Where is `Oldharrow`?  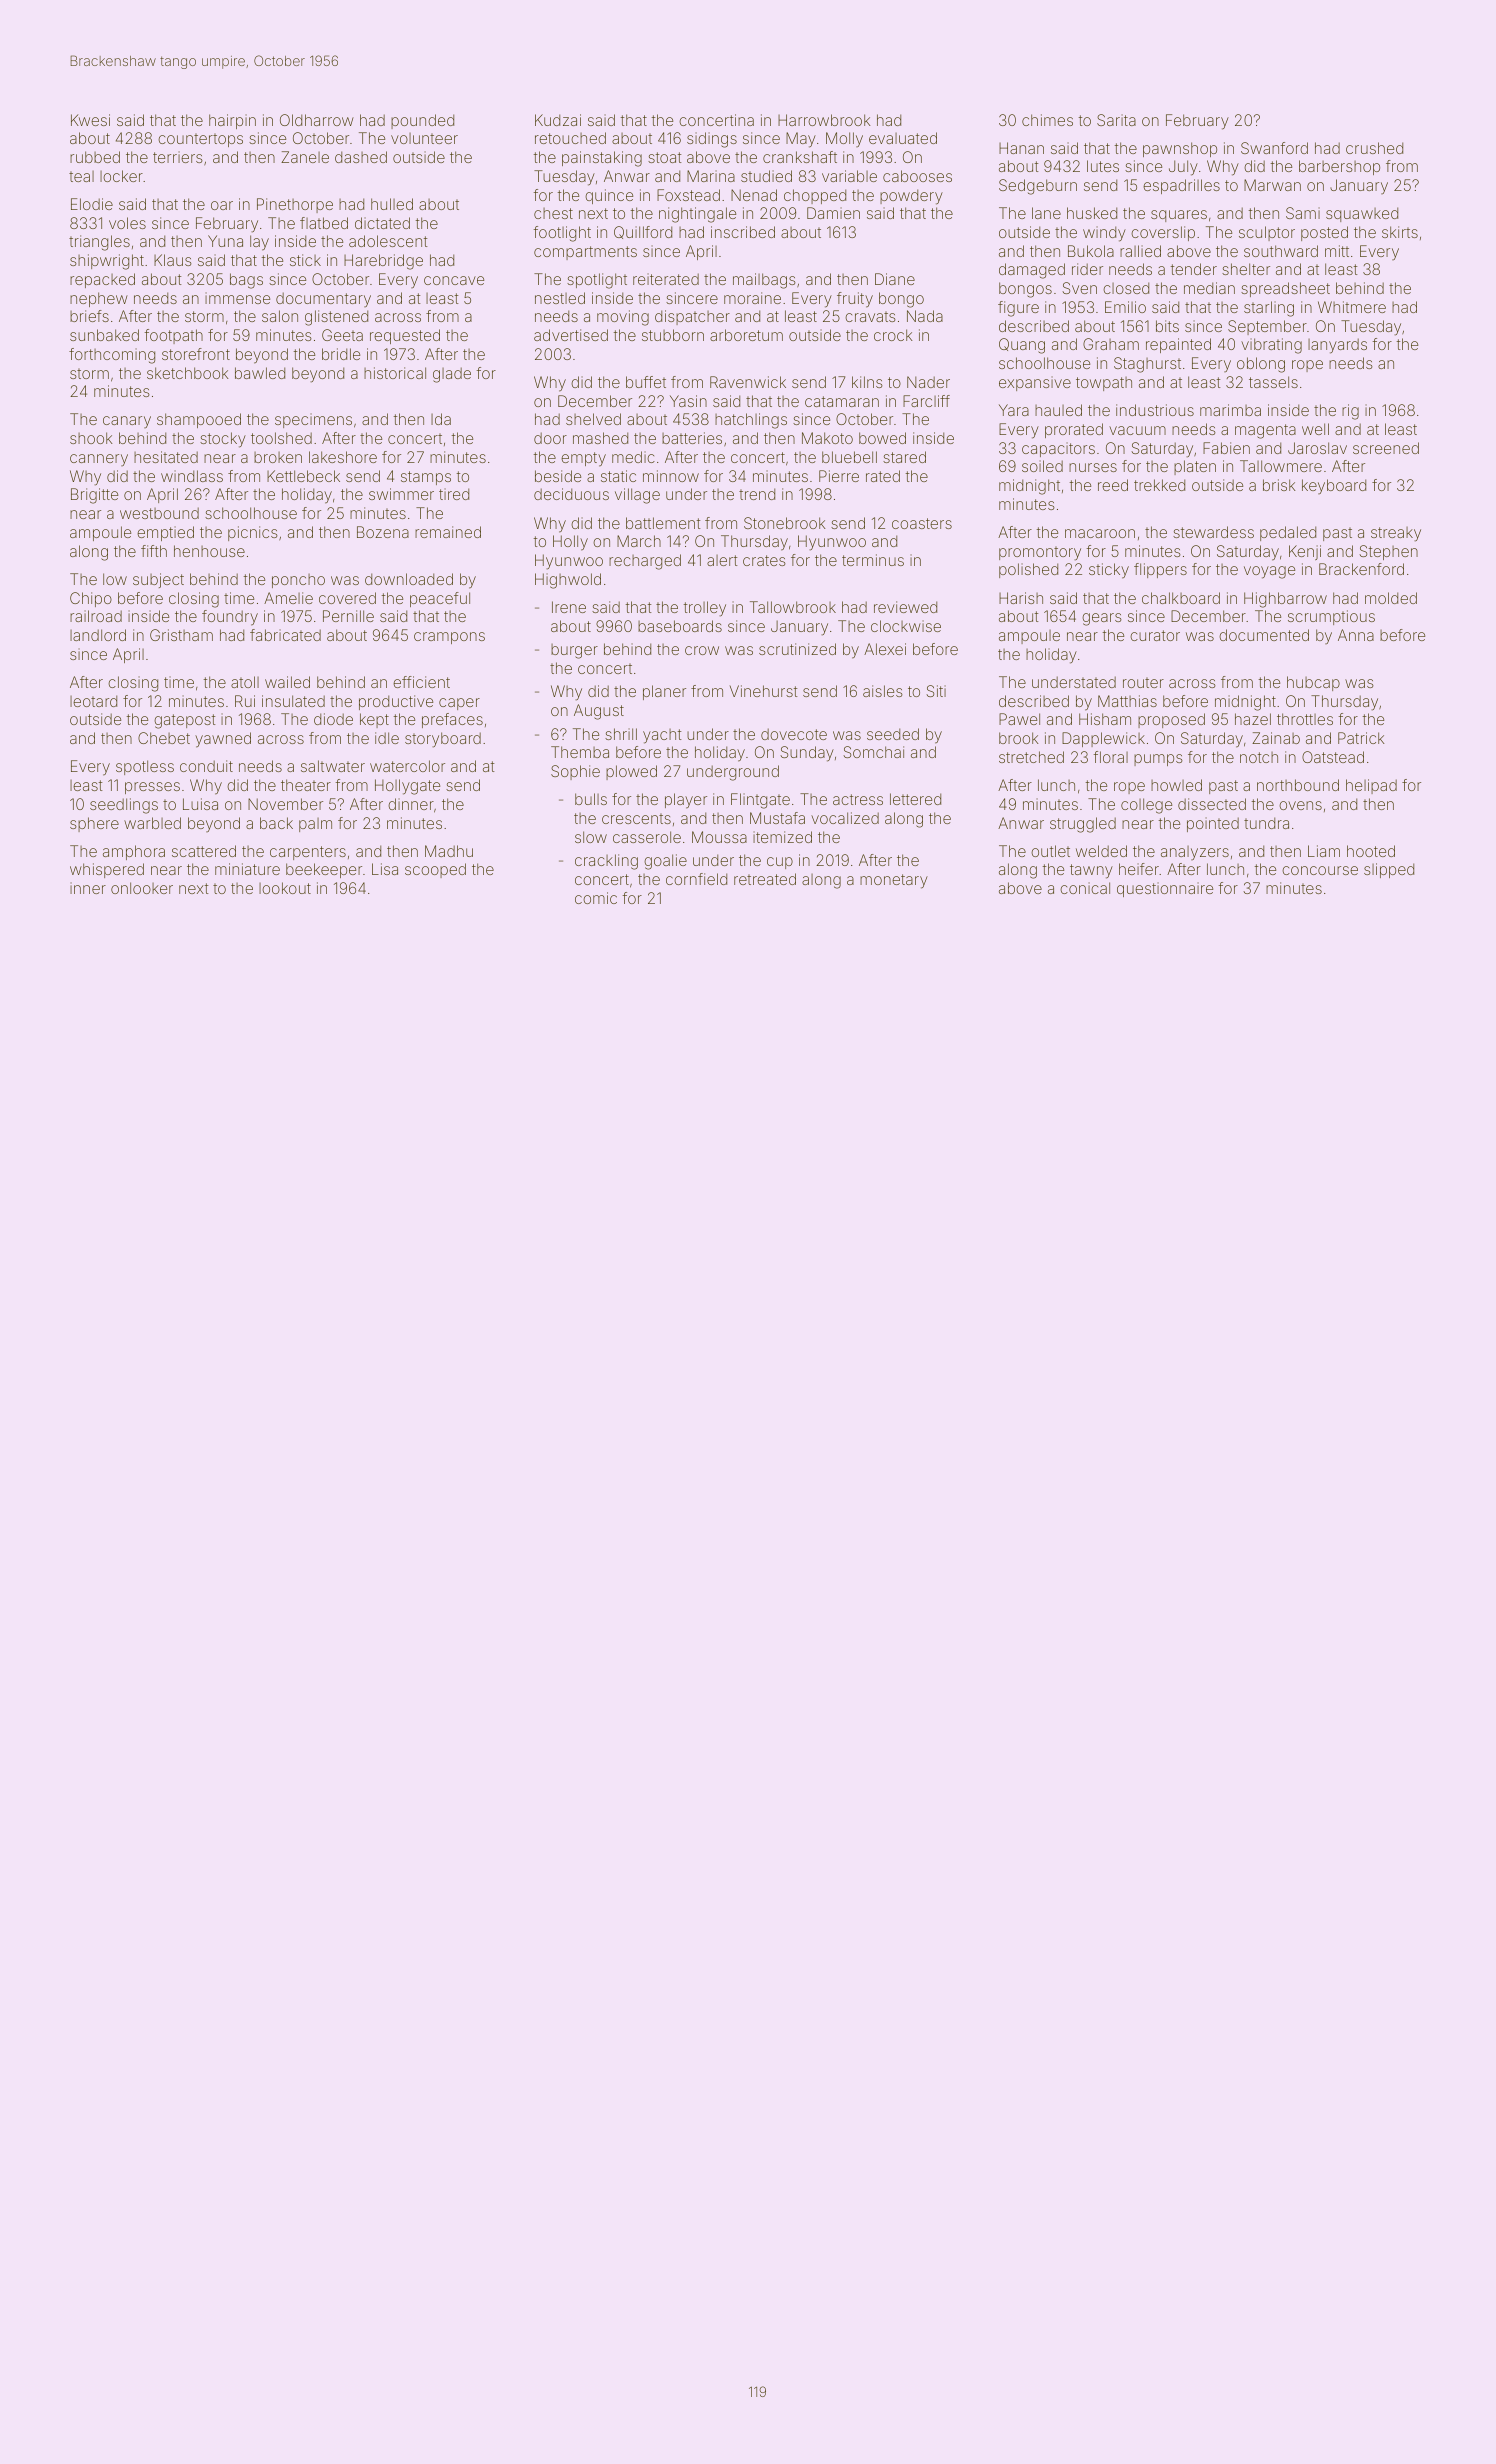 Oldharrow is located at coordinates (317, 120).
